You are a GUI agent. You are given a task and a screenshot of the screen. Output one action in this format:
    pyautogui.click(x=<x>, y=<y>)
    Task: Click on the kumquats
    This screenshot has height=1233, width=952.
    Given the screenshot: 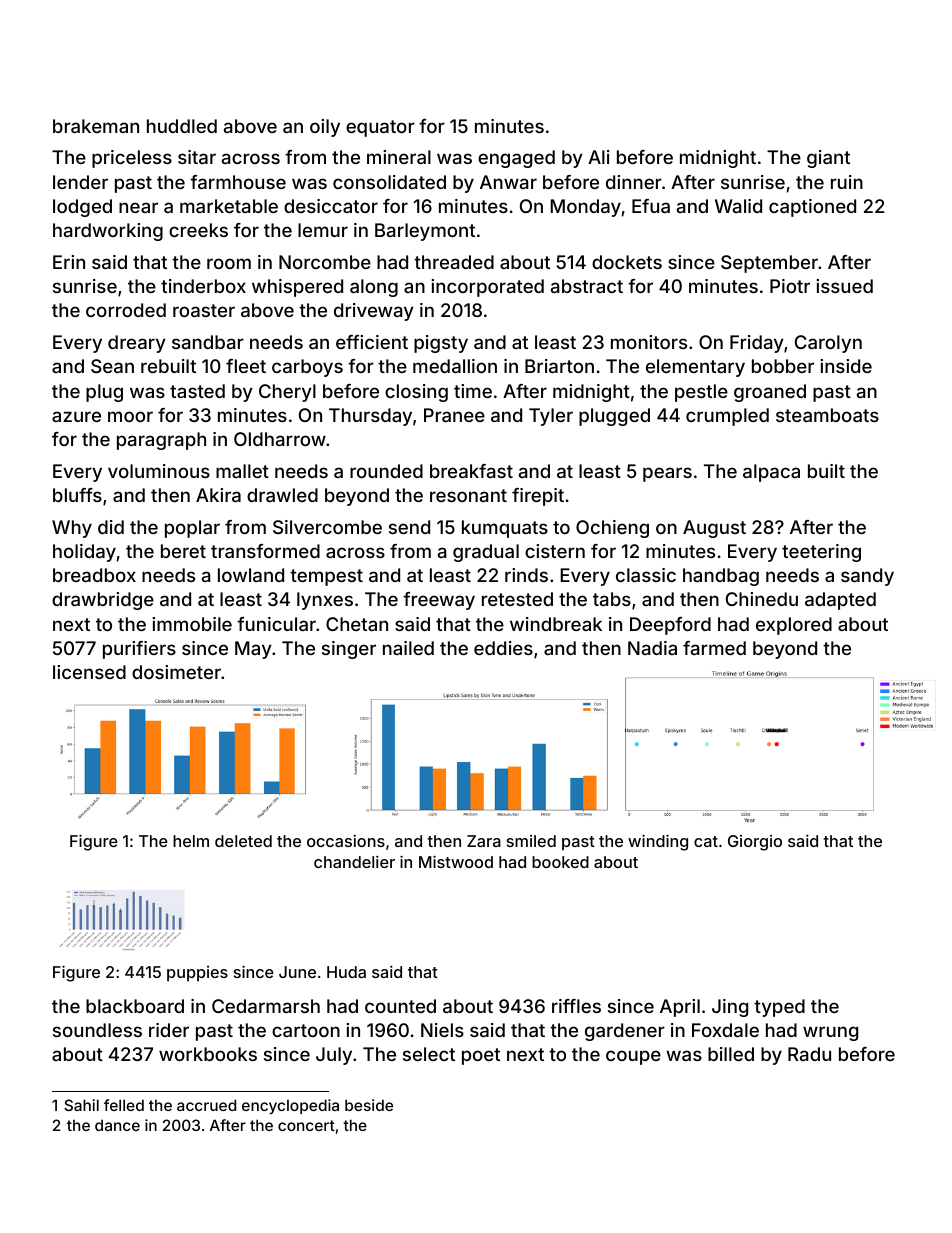 What is the action you would take?
    pyautogui.click(x=505, y=529)
